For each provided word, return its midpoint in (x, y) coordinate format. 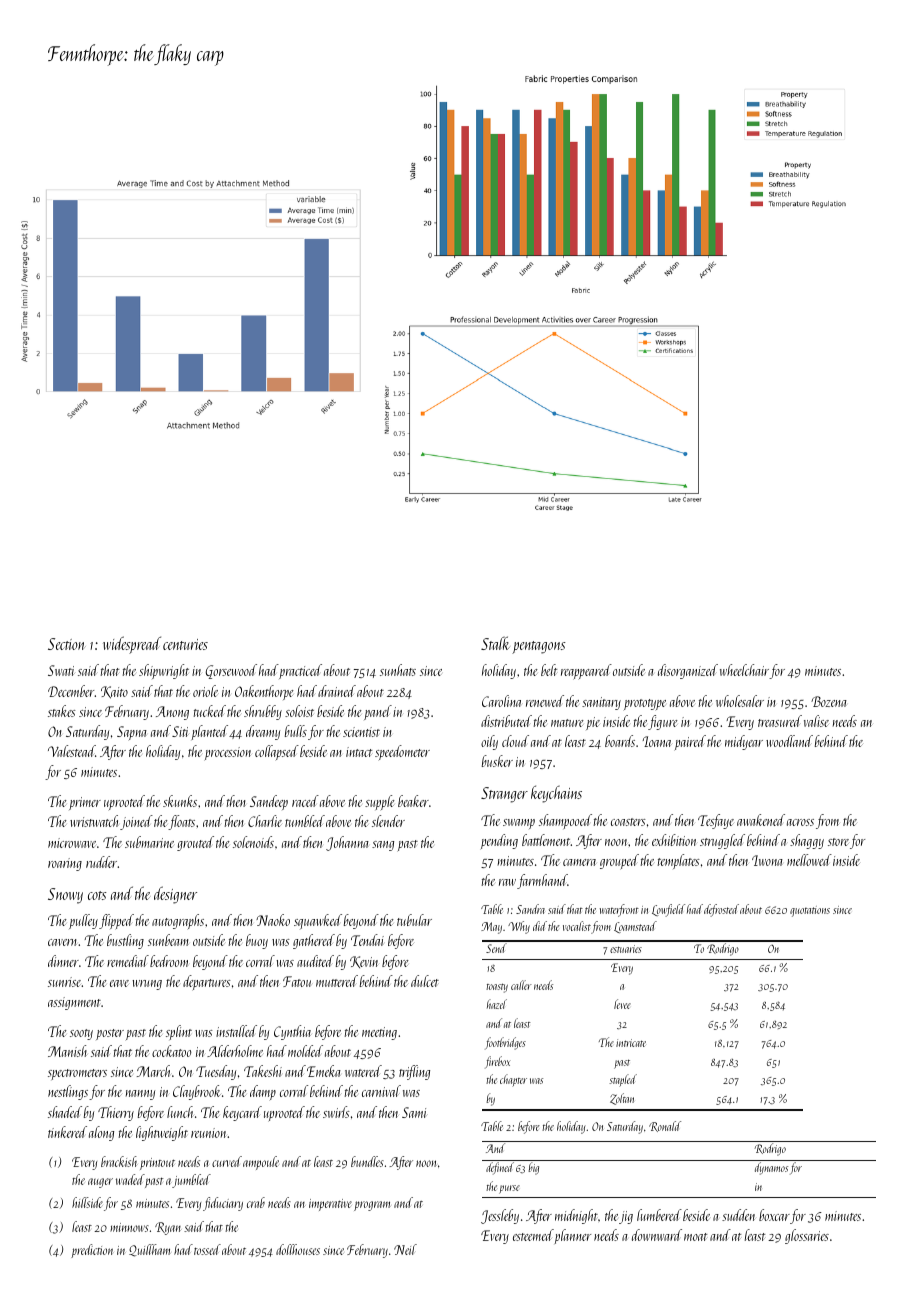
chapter (513, 1080)
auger (100, 1183)
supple (380, 802)
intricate (631, 1043)
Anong (172, 713)
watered (363, 1071)
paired (690, 742)
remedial (128, 961)
